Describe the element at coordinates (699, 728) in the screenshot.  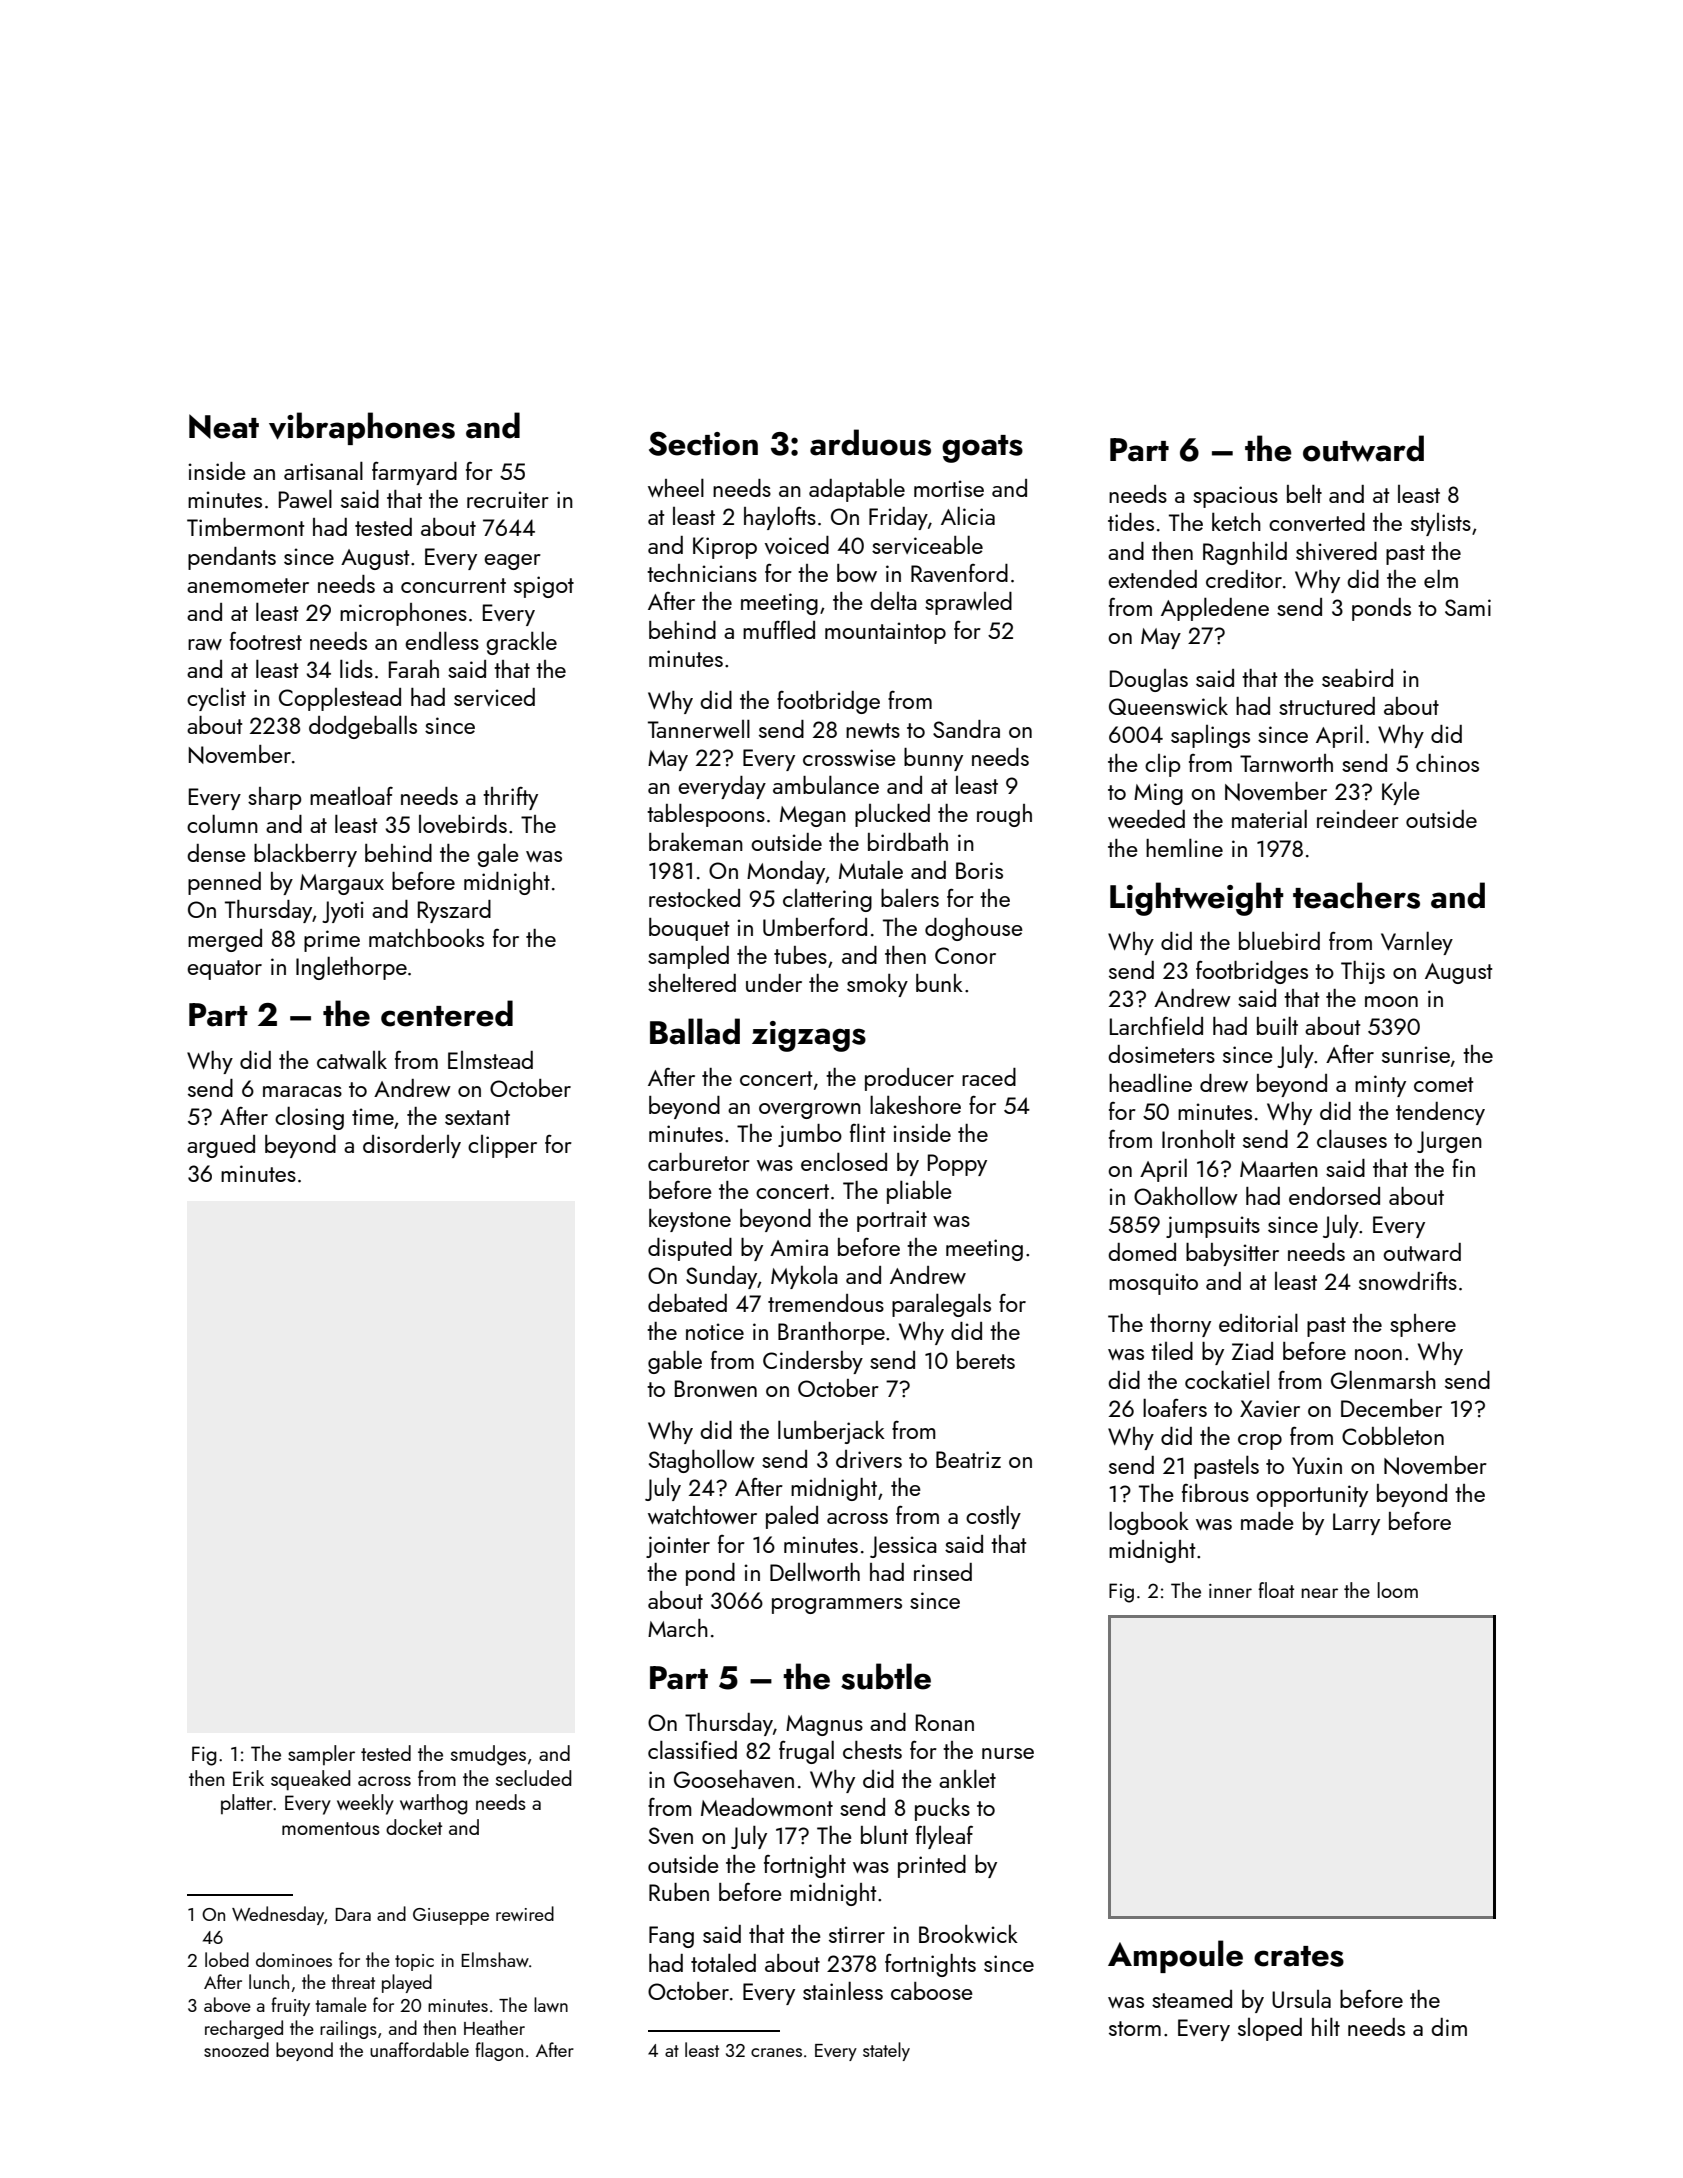
I see `Tannerwell` at that location.
